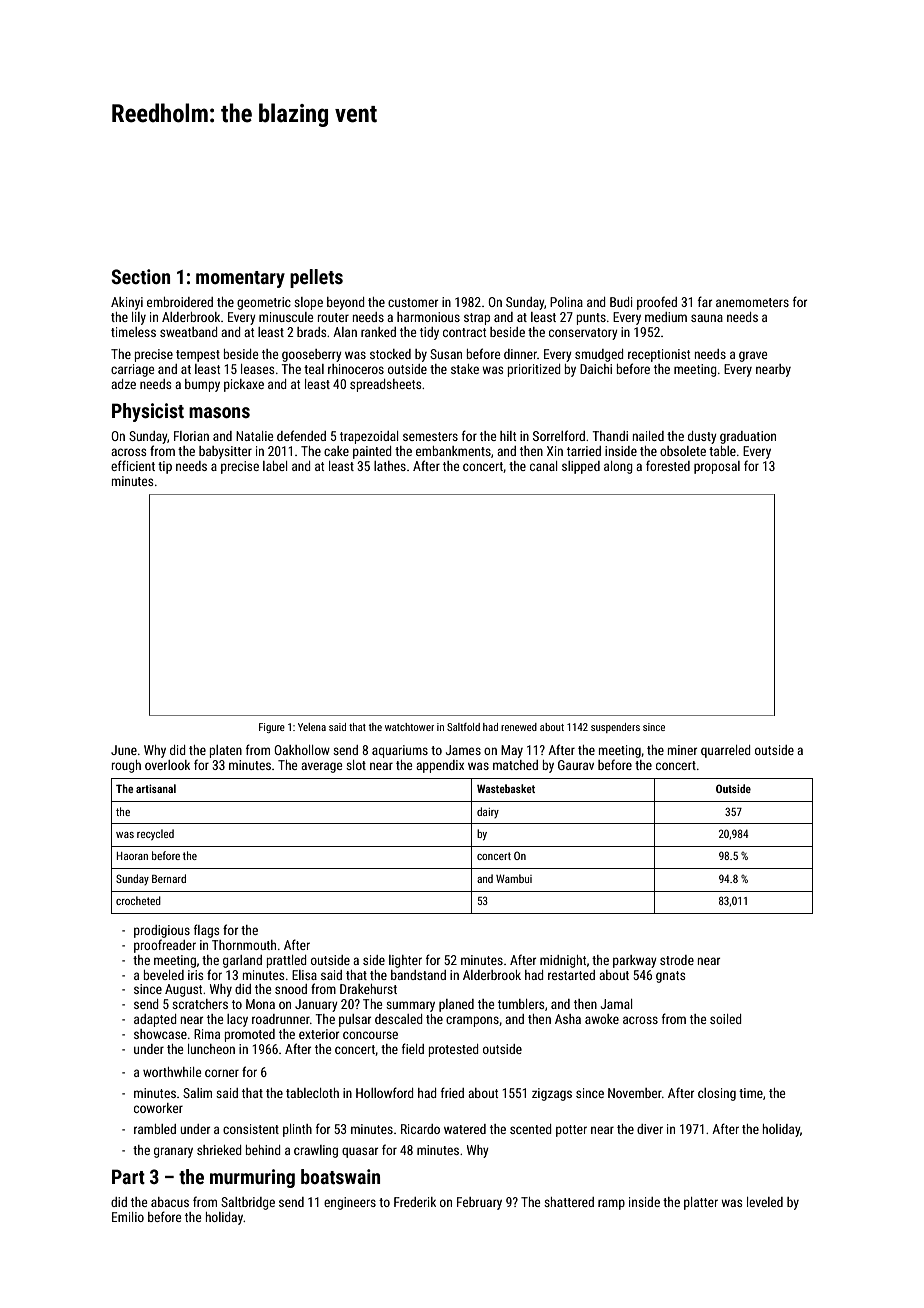  What do you see at coordinates (164, 975) in the page?
I see `beveled` at bounding box center [164, 975].
